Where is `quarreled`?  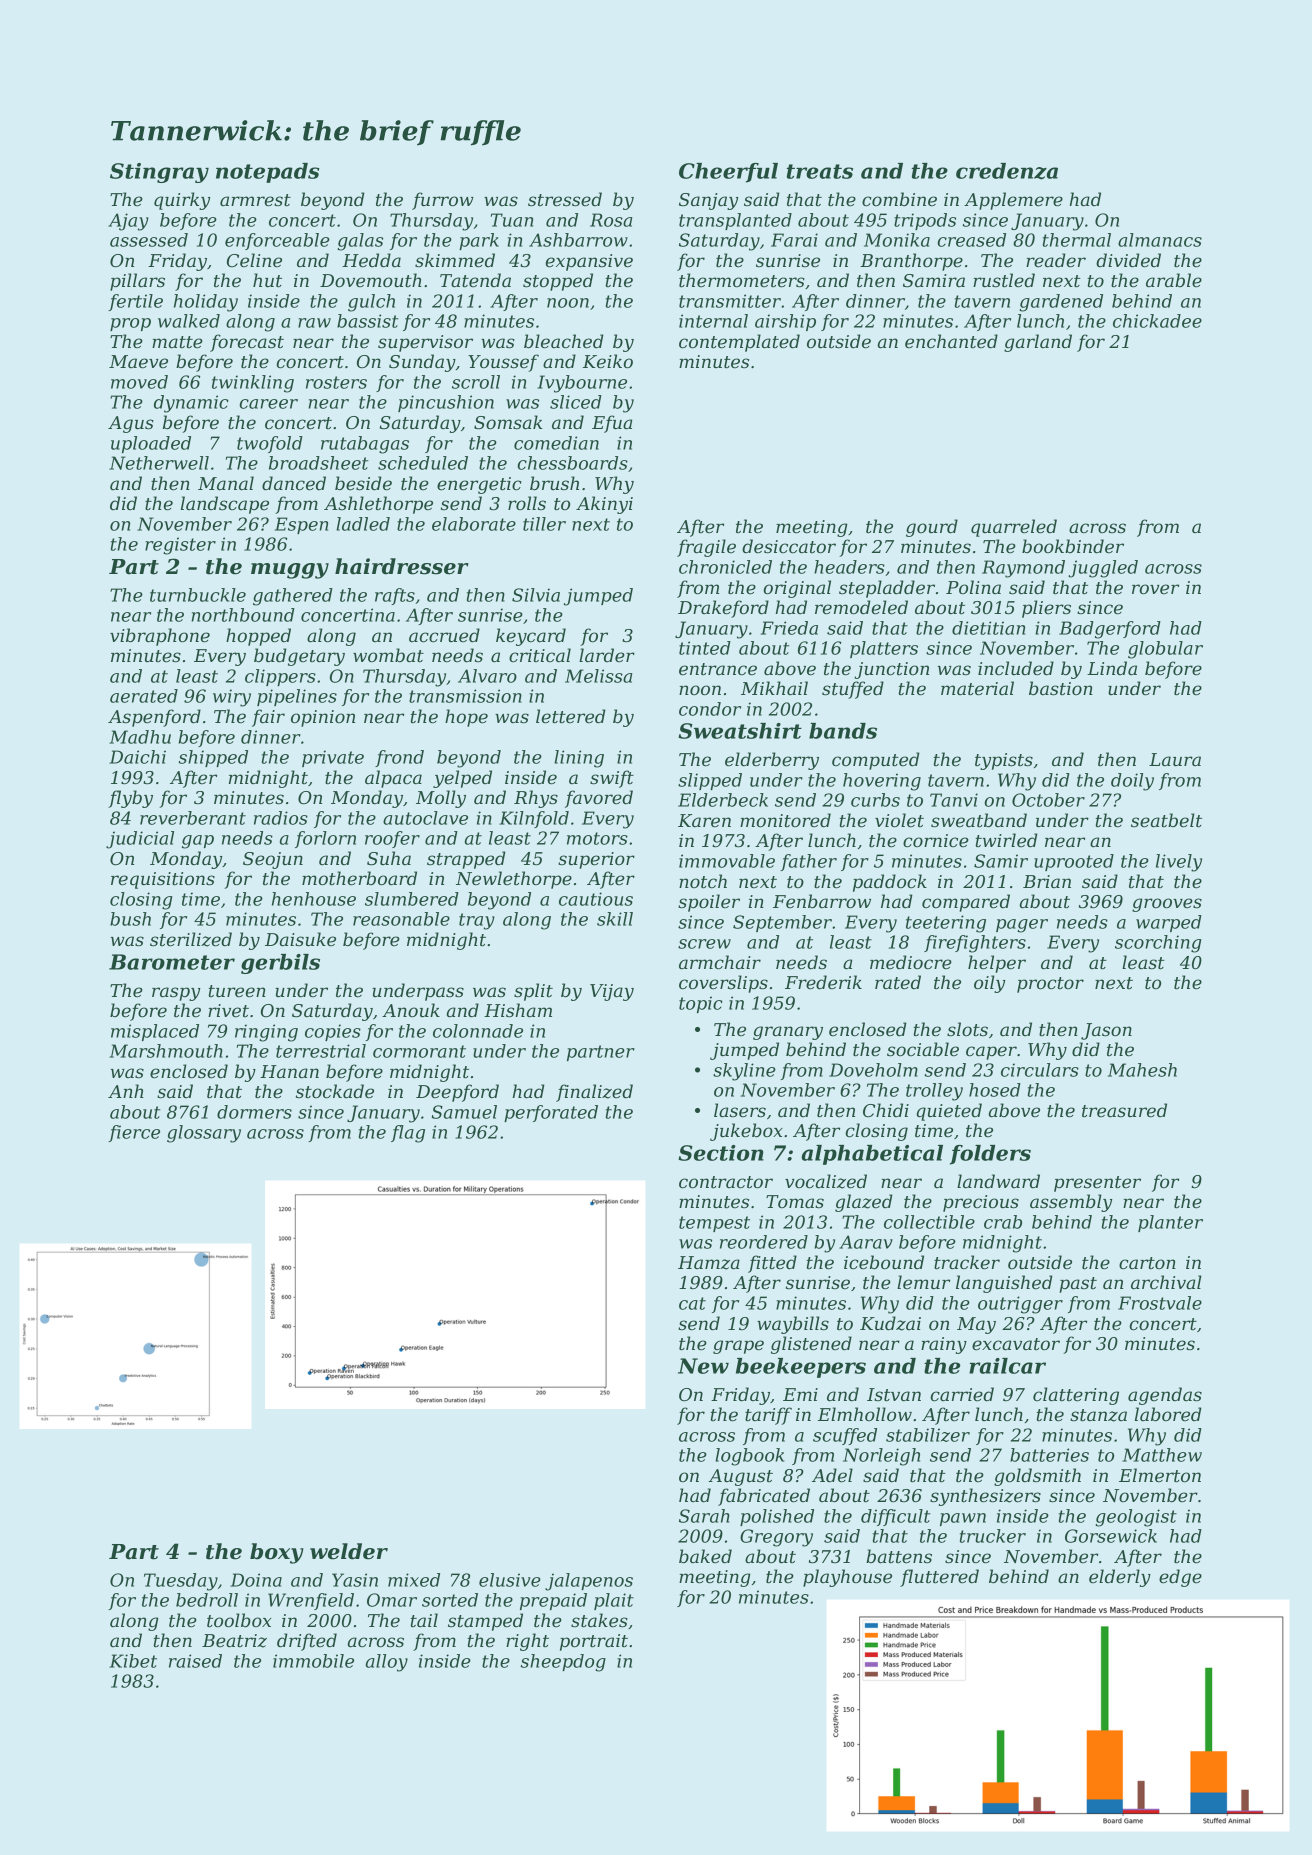 quarreled is located at coordinates (1014, 528).
